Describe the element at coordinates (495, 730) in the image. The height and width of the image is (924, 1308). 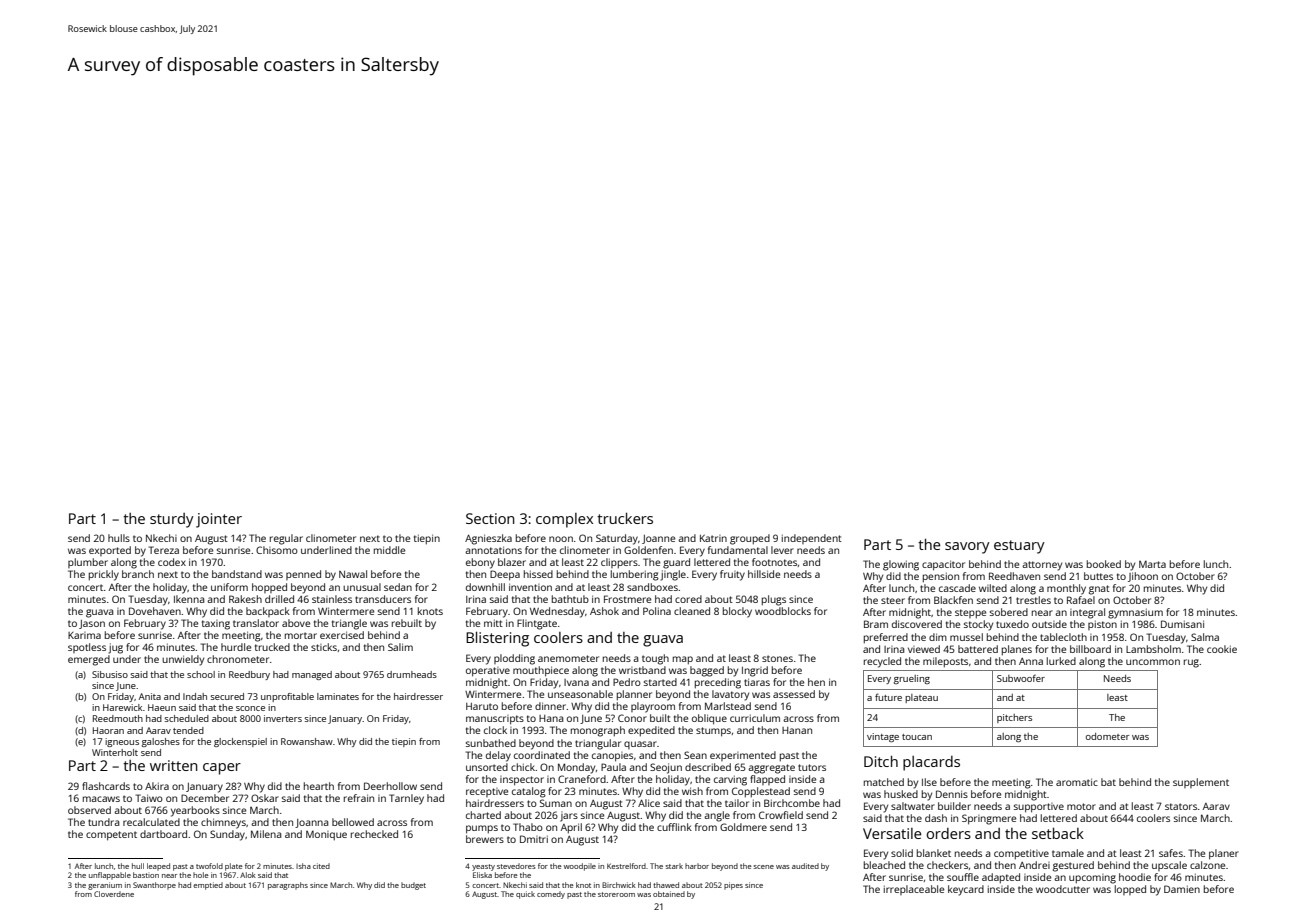
I see `clock` at that location.
